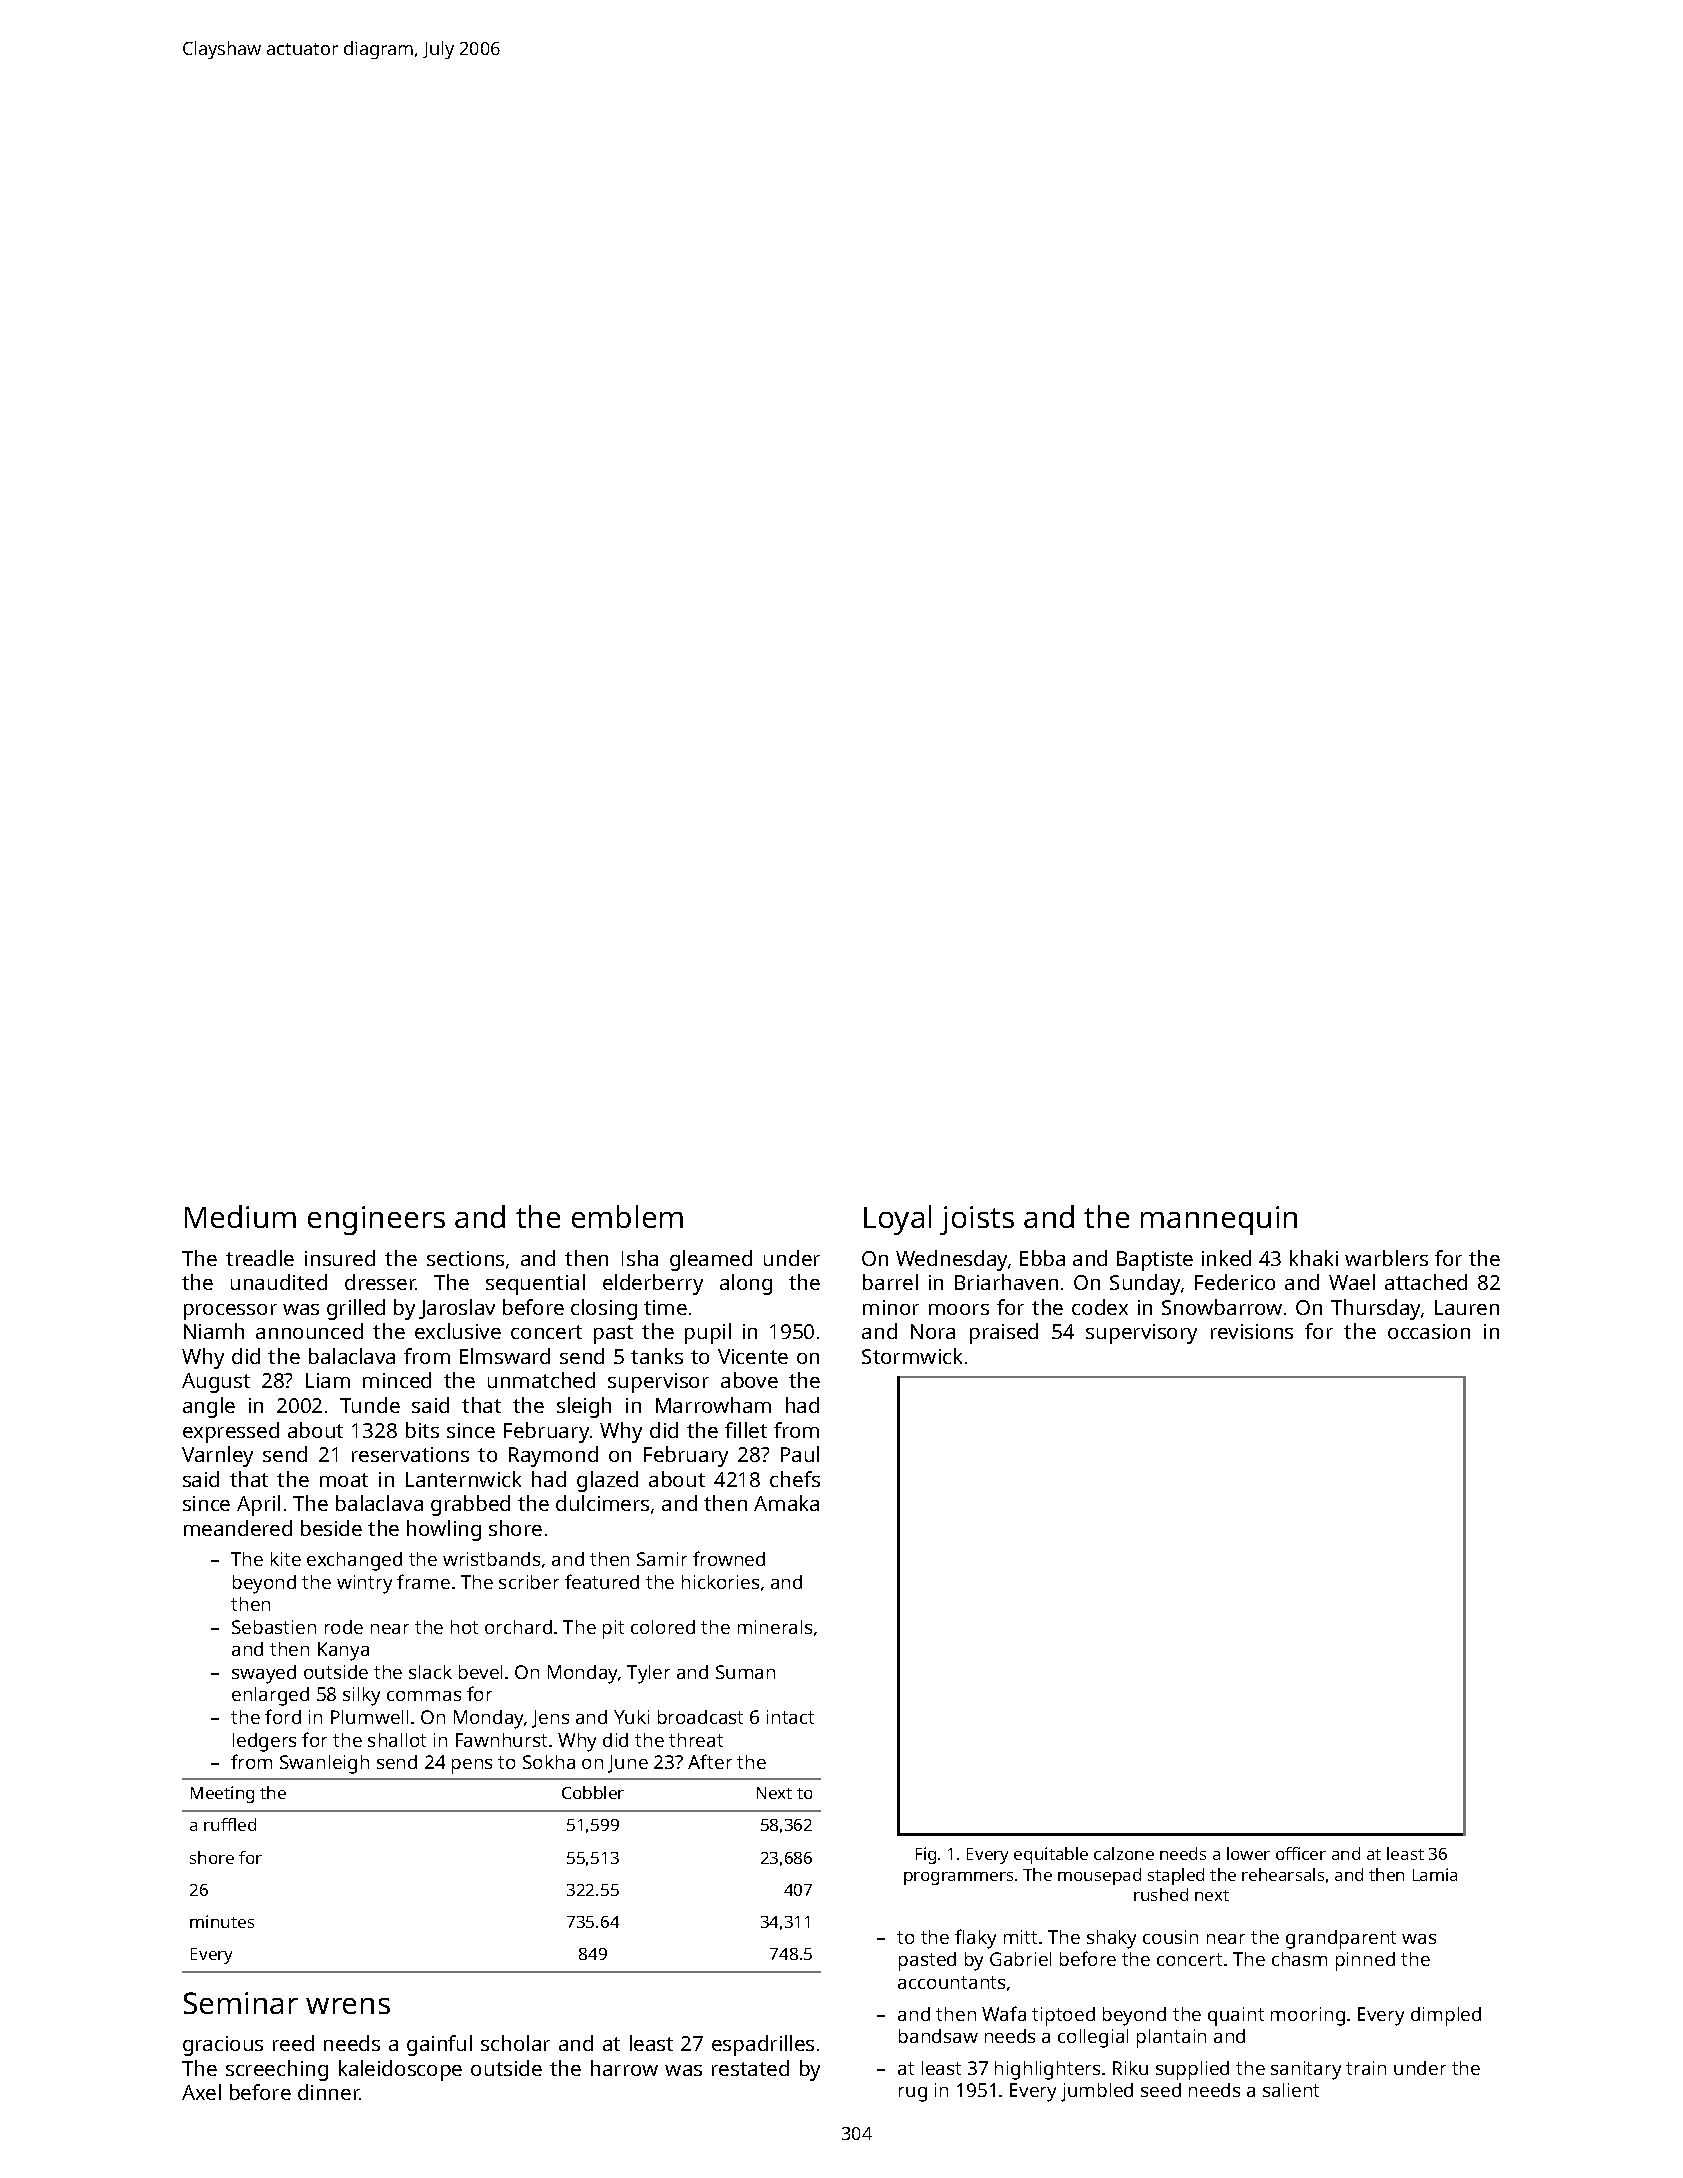  I want to click on salient, so click(1291, 2090).
